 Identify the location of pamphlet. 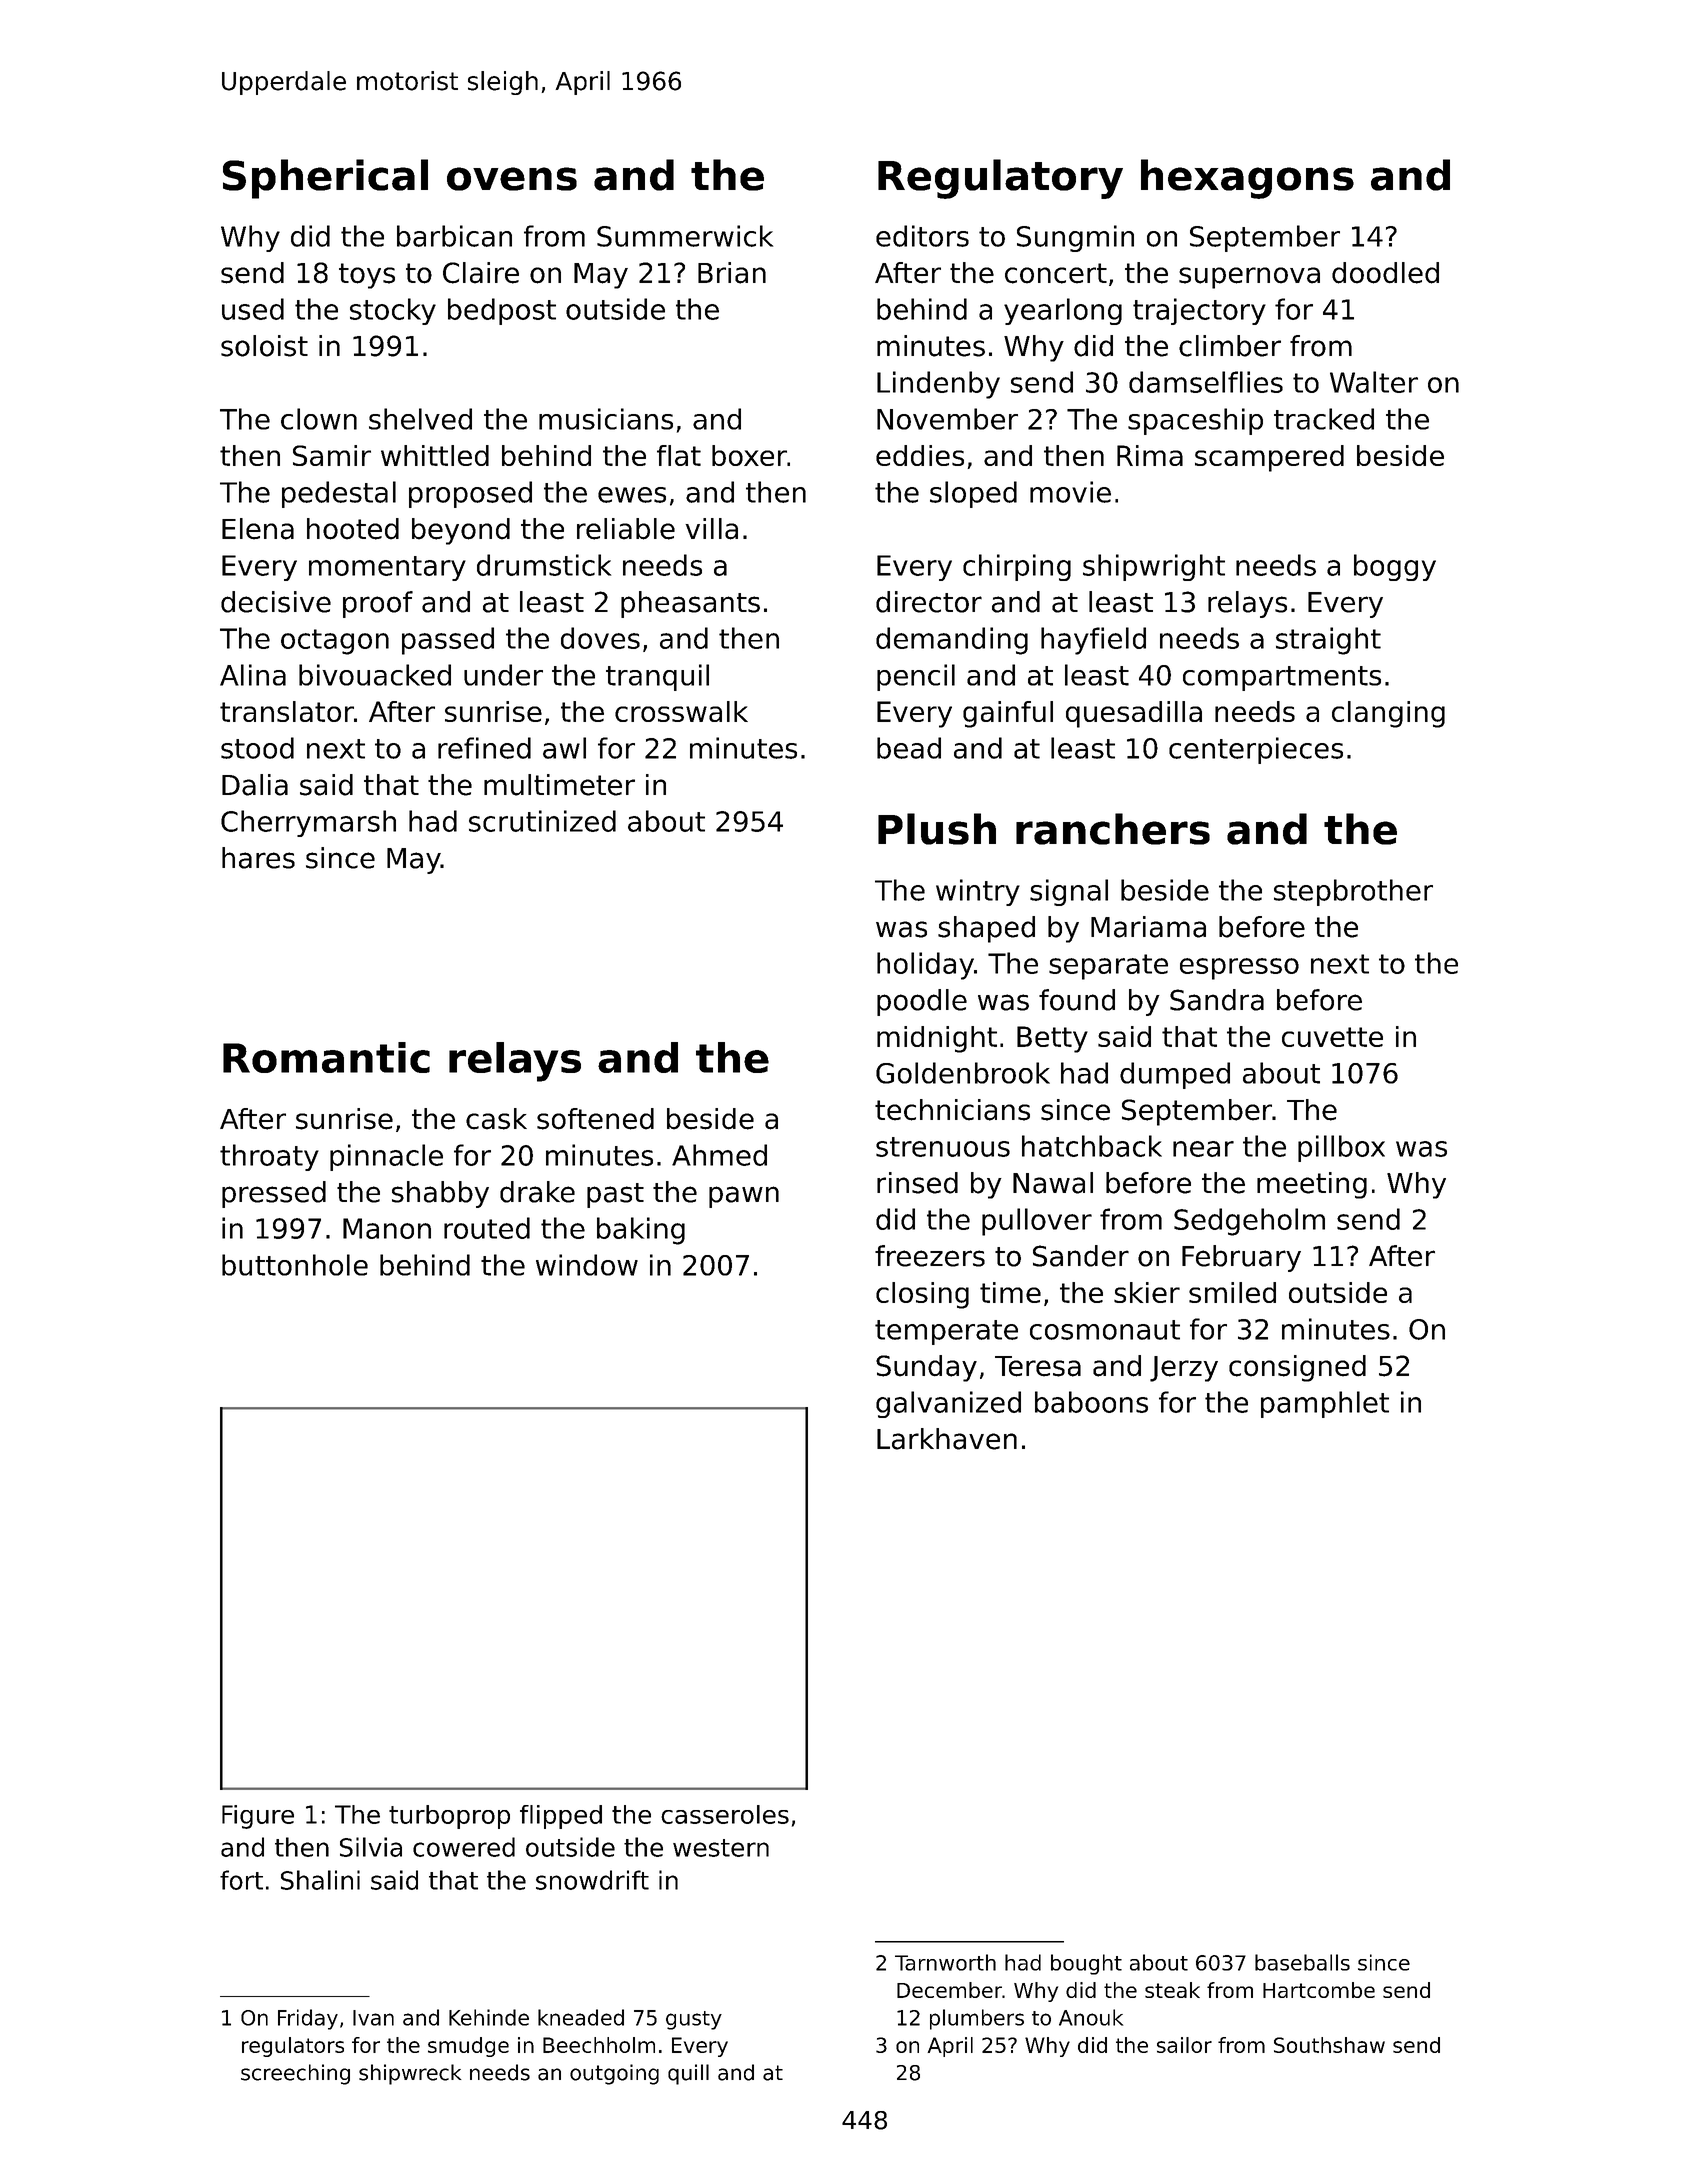
(1325, 1404).
